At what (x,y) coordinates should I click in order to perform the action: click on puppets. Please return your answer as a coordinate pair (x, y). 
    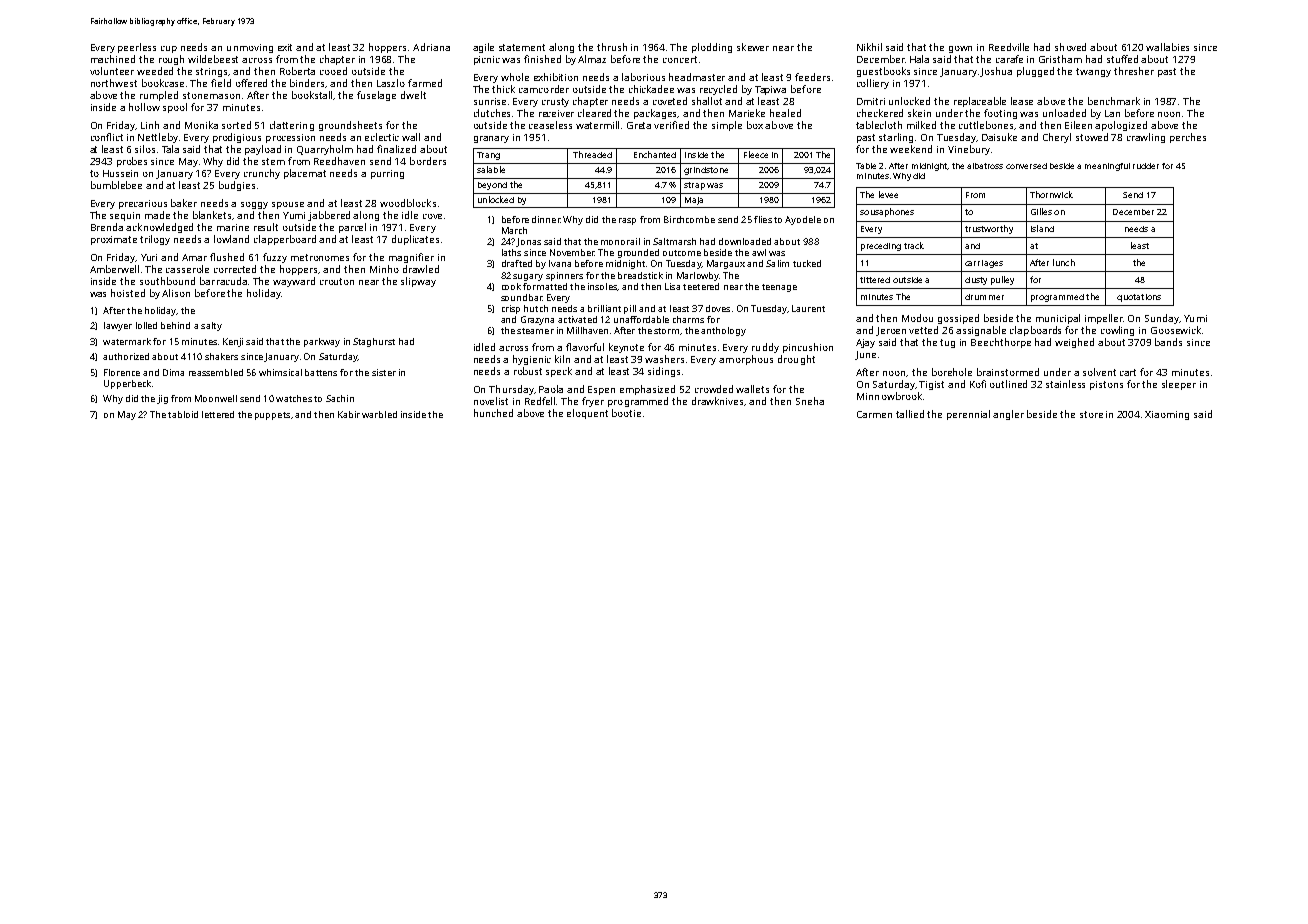
    Looking at the image, I should click on (272, 416).
